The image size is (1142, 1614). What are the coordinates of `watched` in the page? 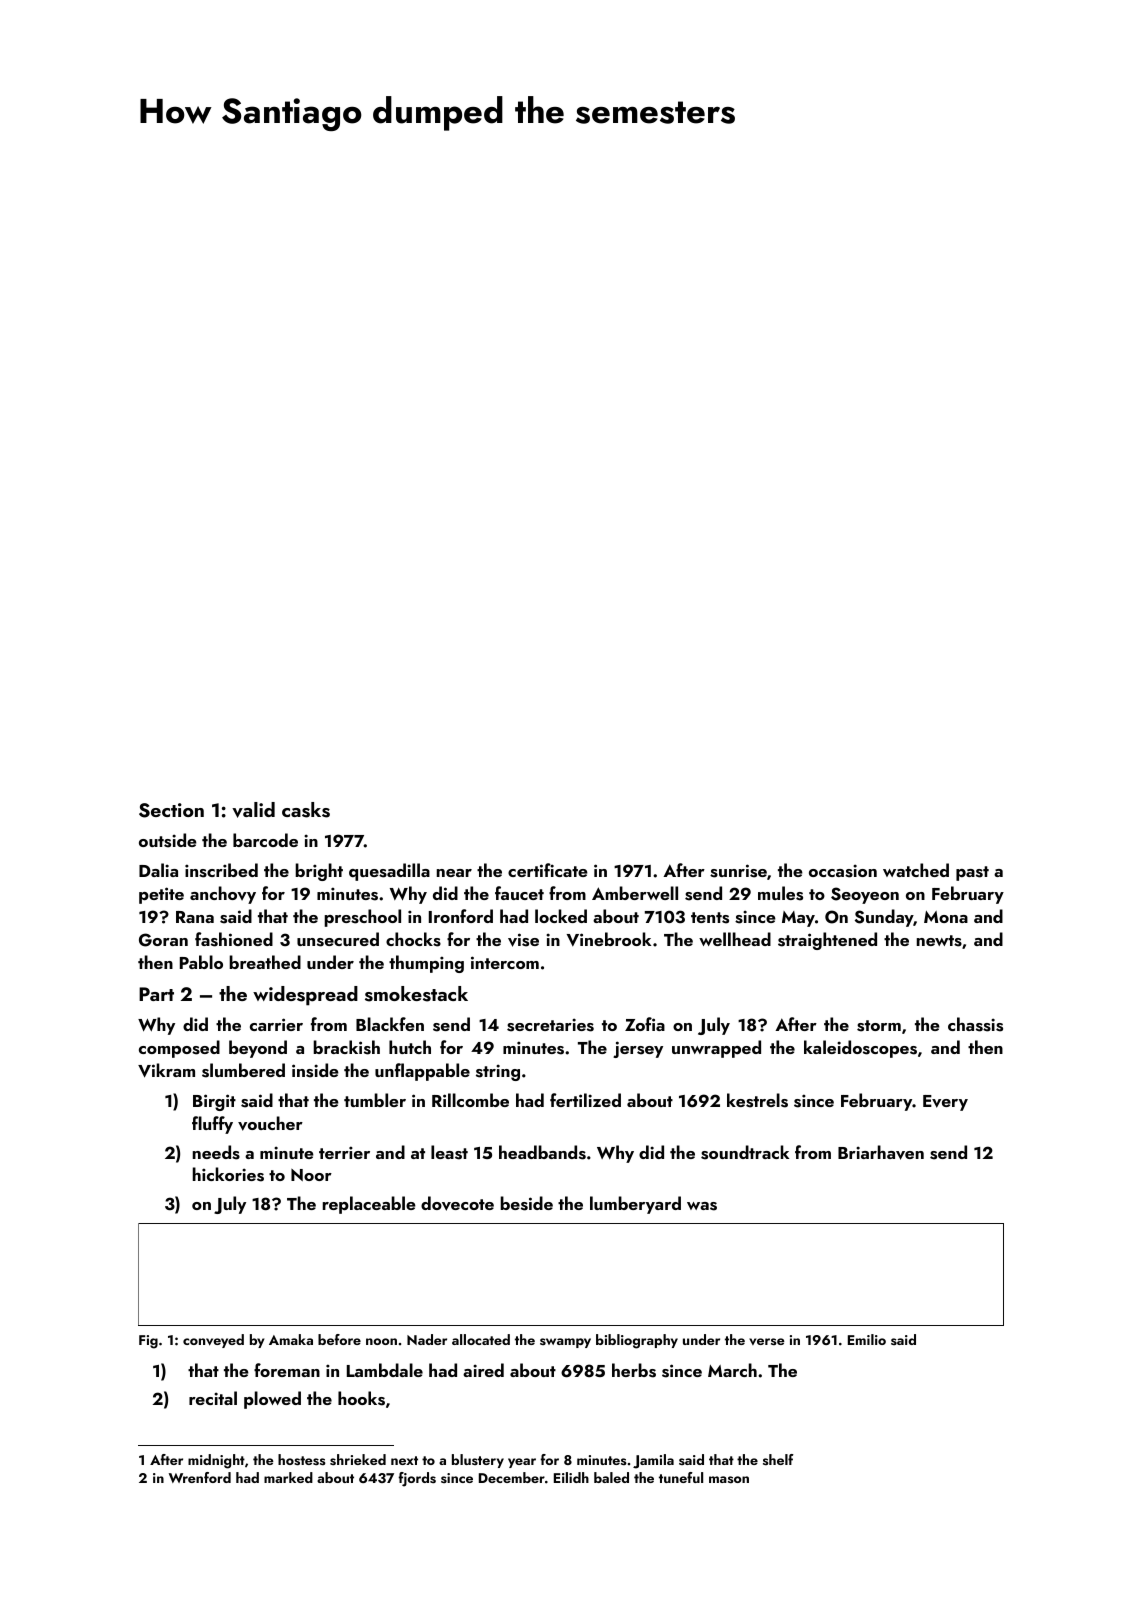 It's located at (916, 870).
